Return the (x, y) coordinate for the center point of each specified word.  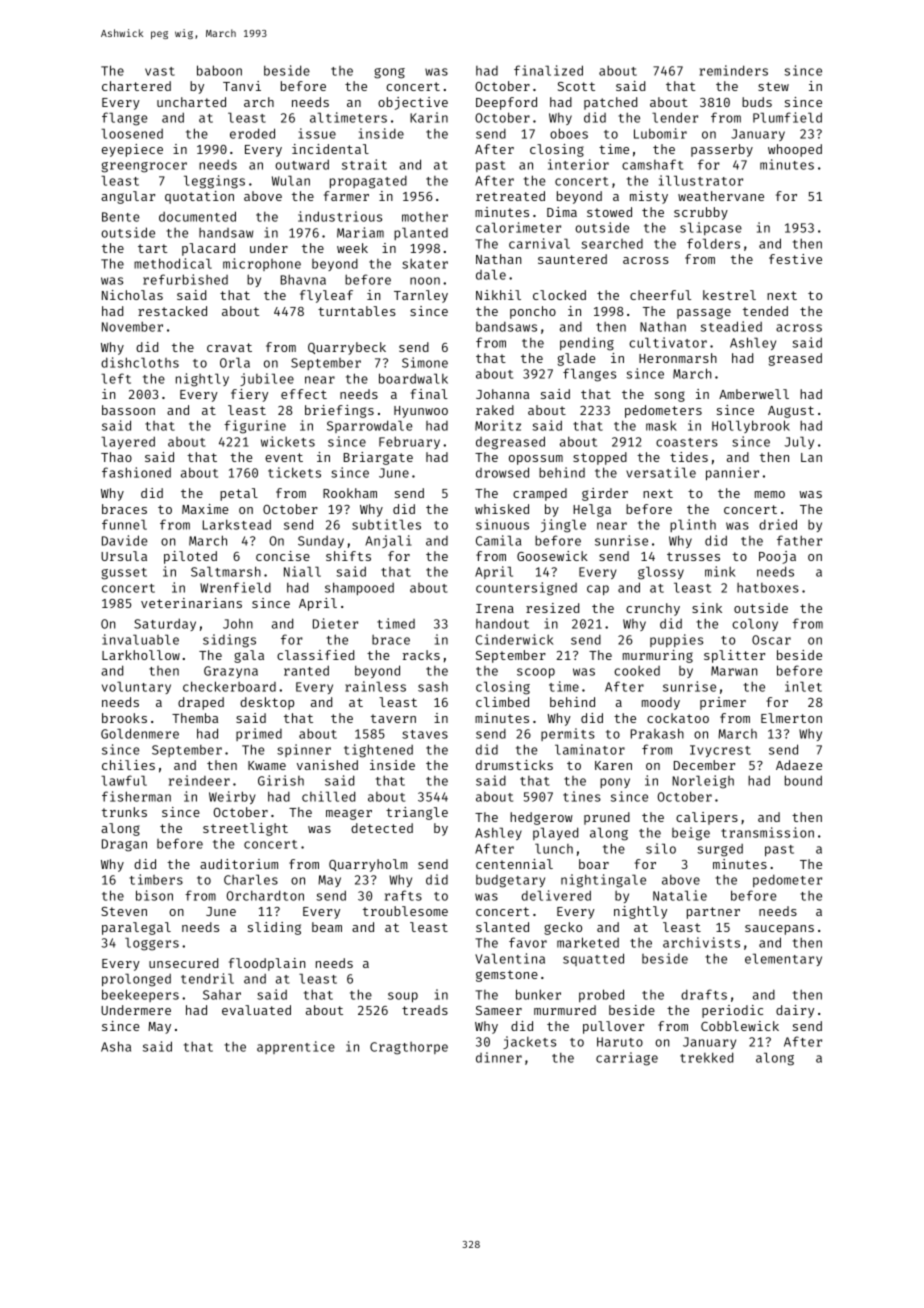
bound (803, 780)
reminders (734, 70)
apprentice (296, 1047)
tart (152, 248)
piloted (190, 557)
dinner (499, 1057)
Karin (429, 117)
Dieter (335, 623)
